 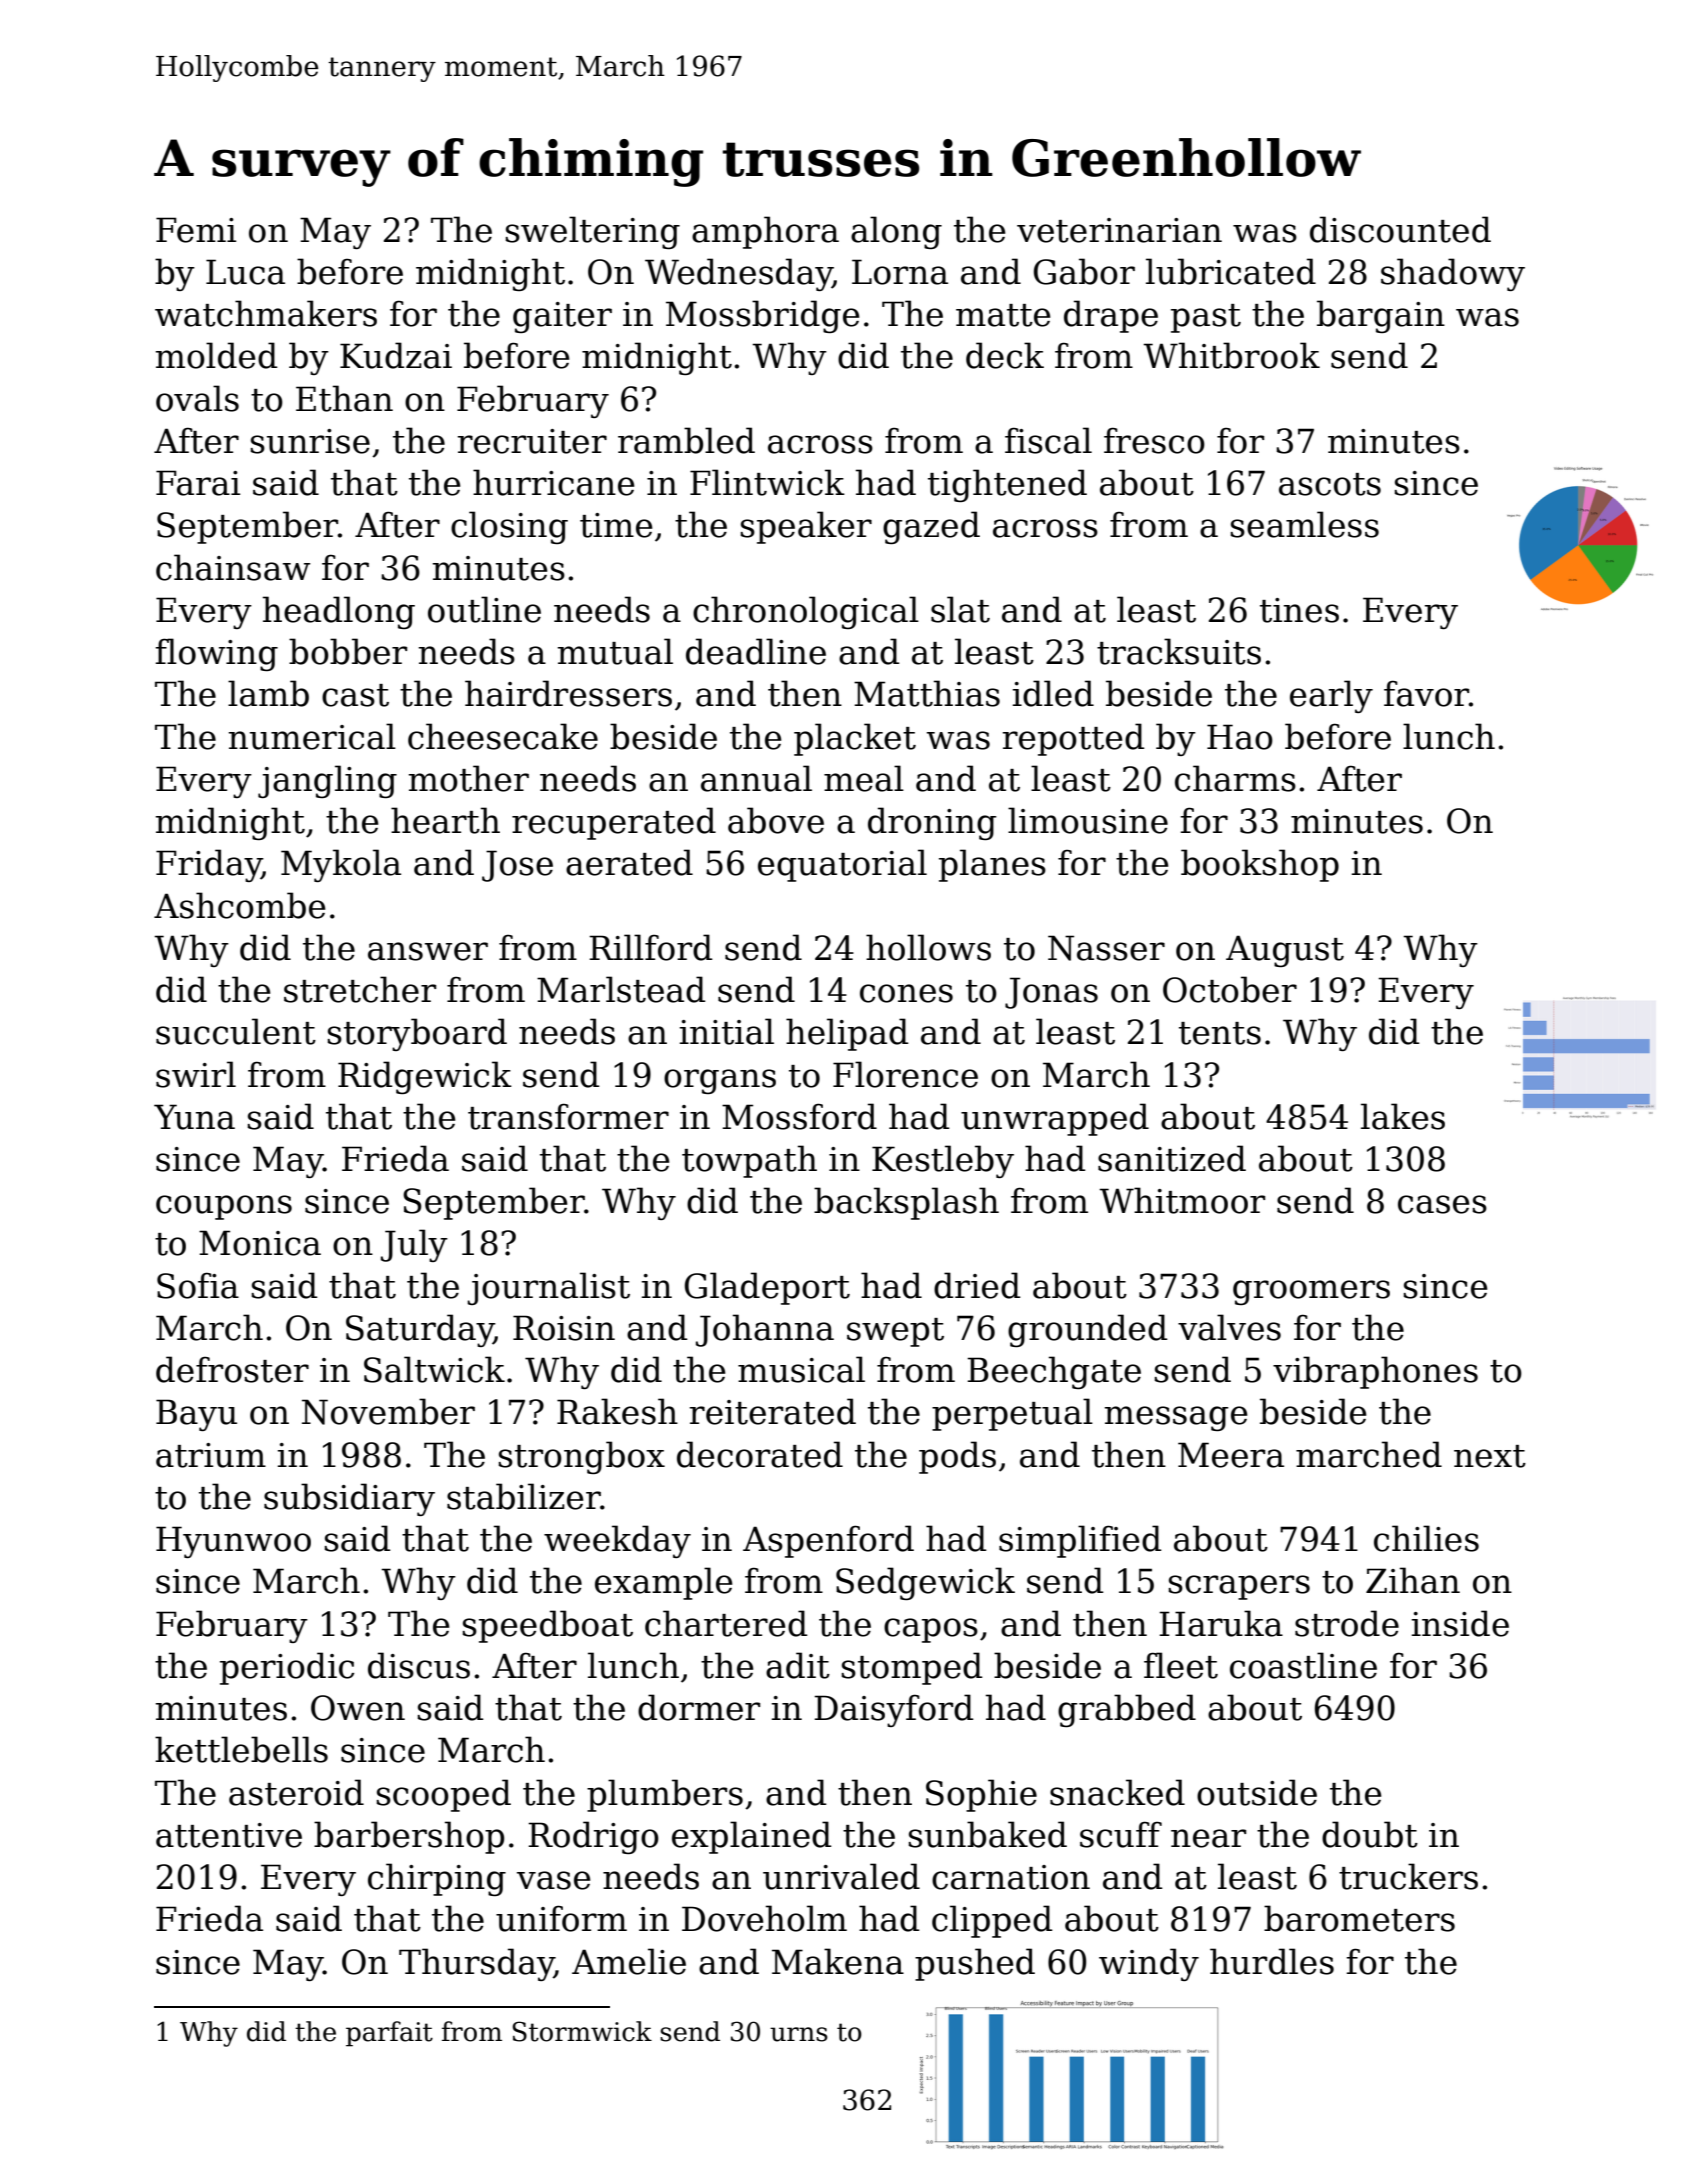 I want to click on tents, so click(x=1220, y=1033).
